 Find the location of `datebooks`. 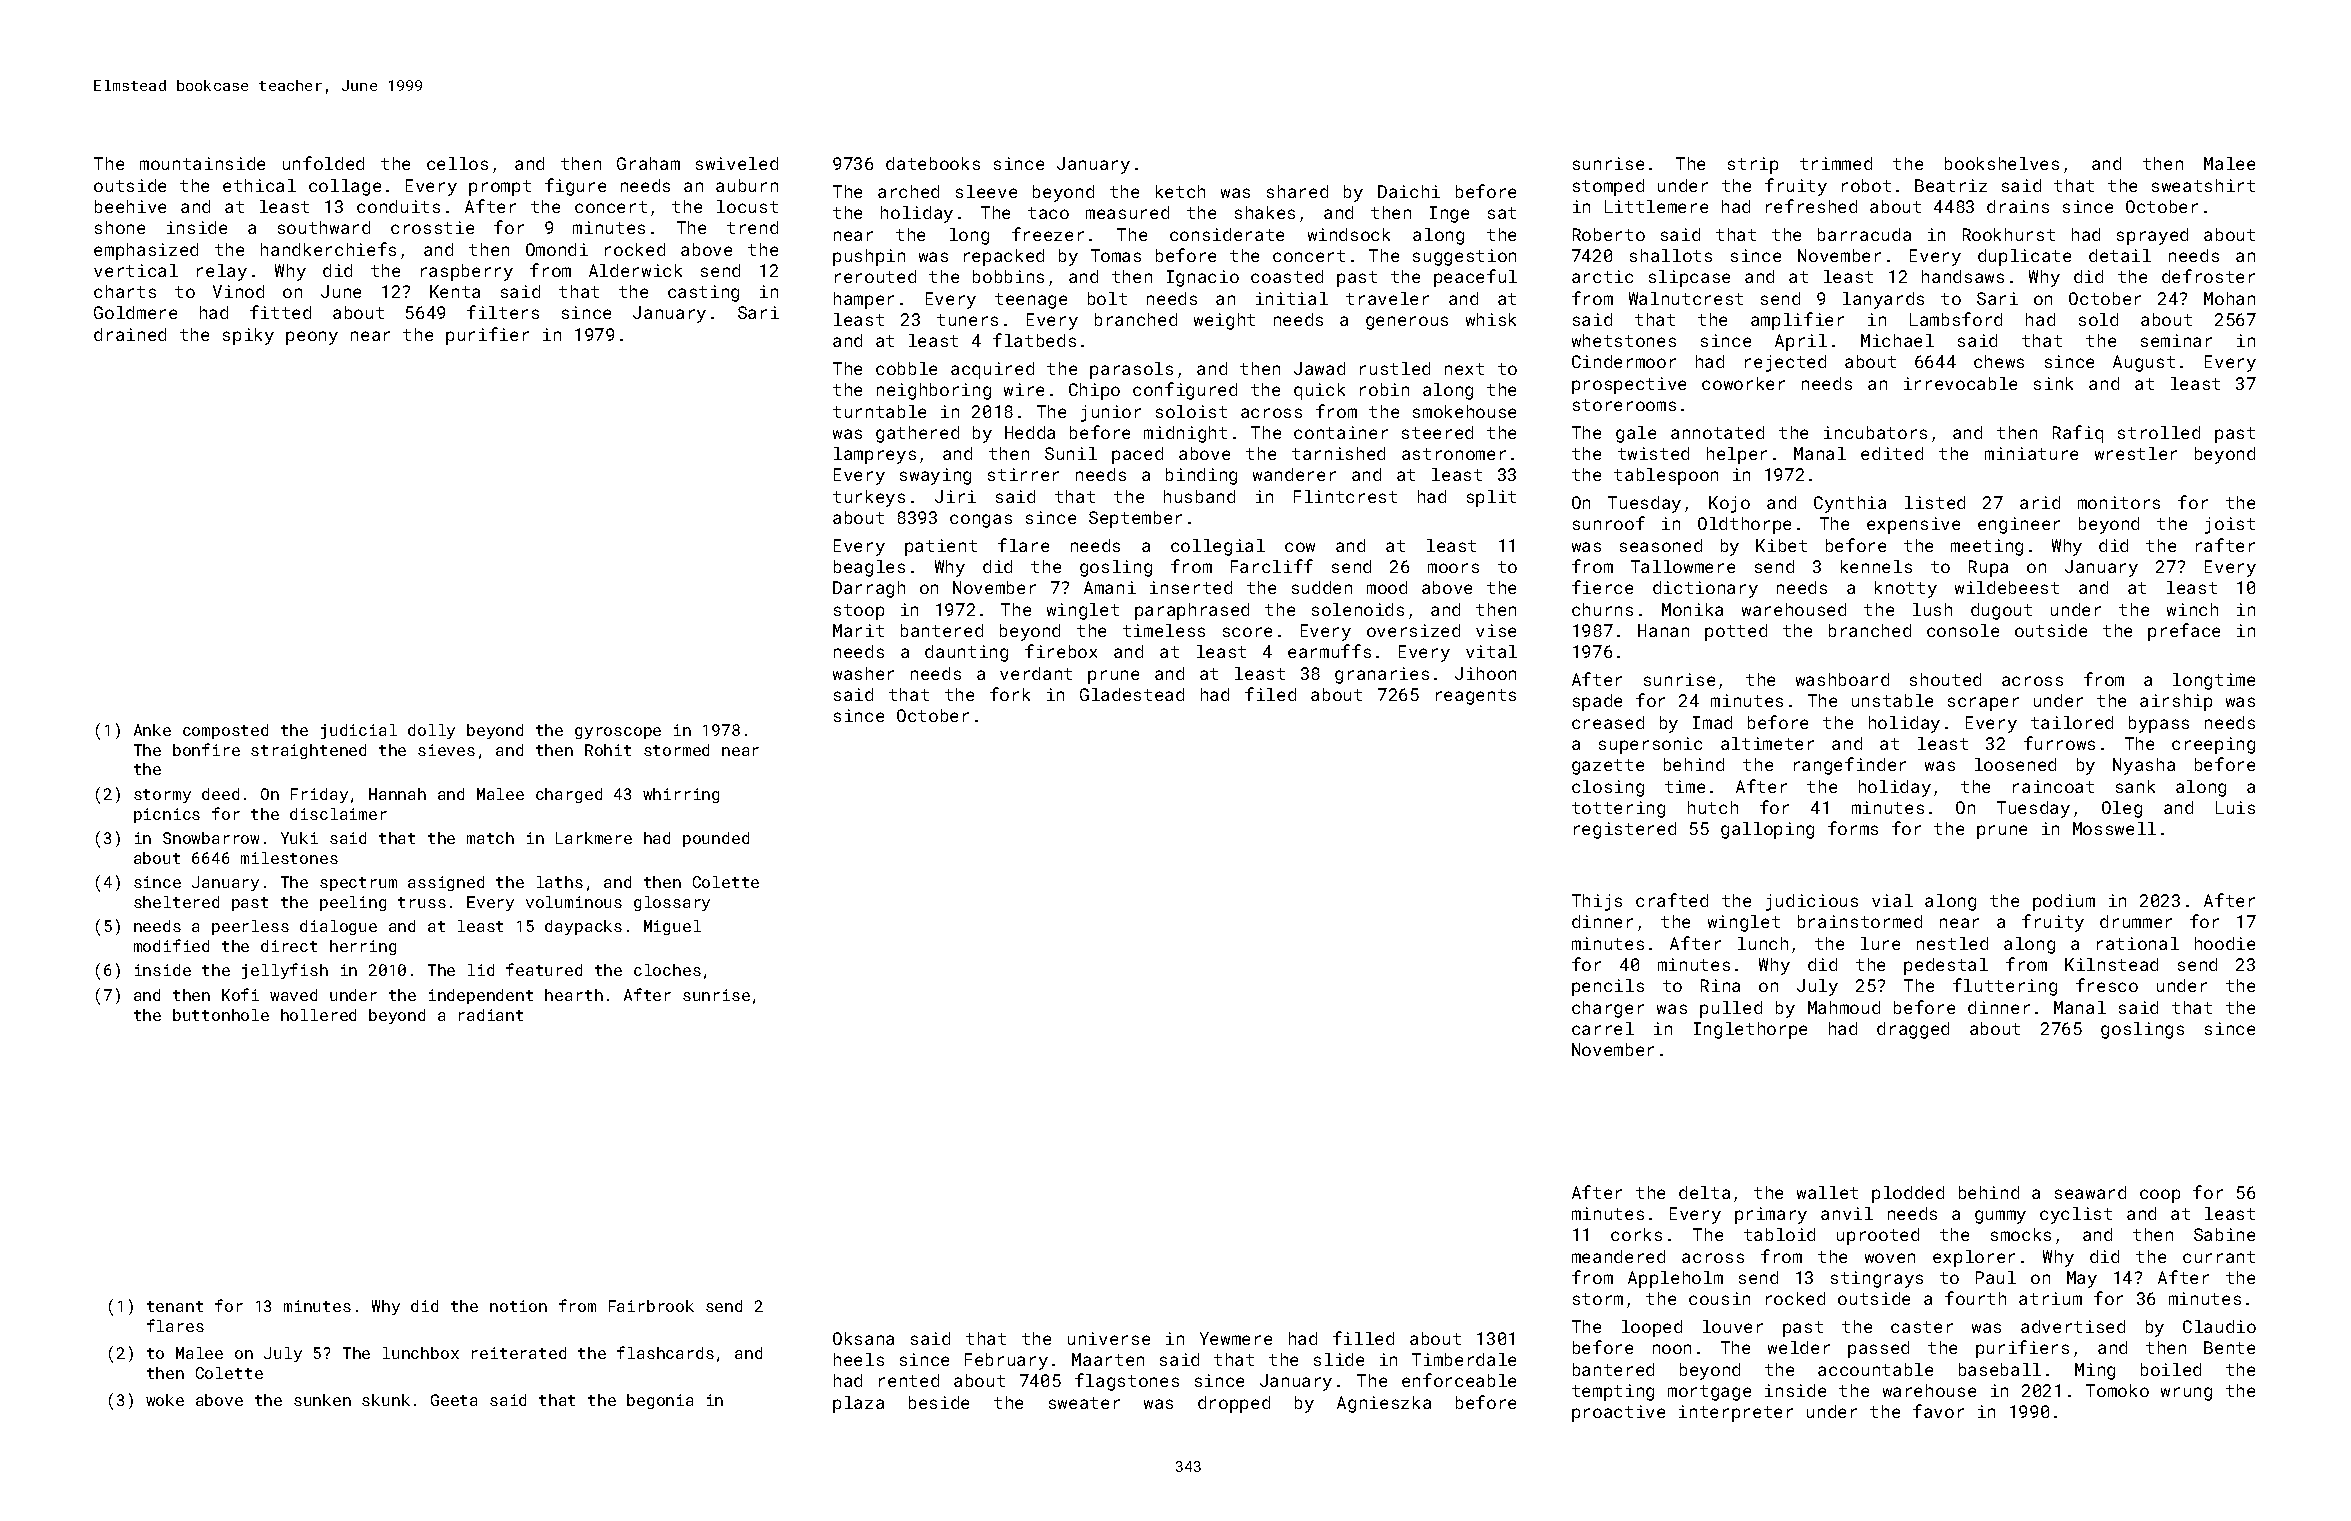

datebooks is located at coordinates (933, 163).
